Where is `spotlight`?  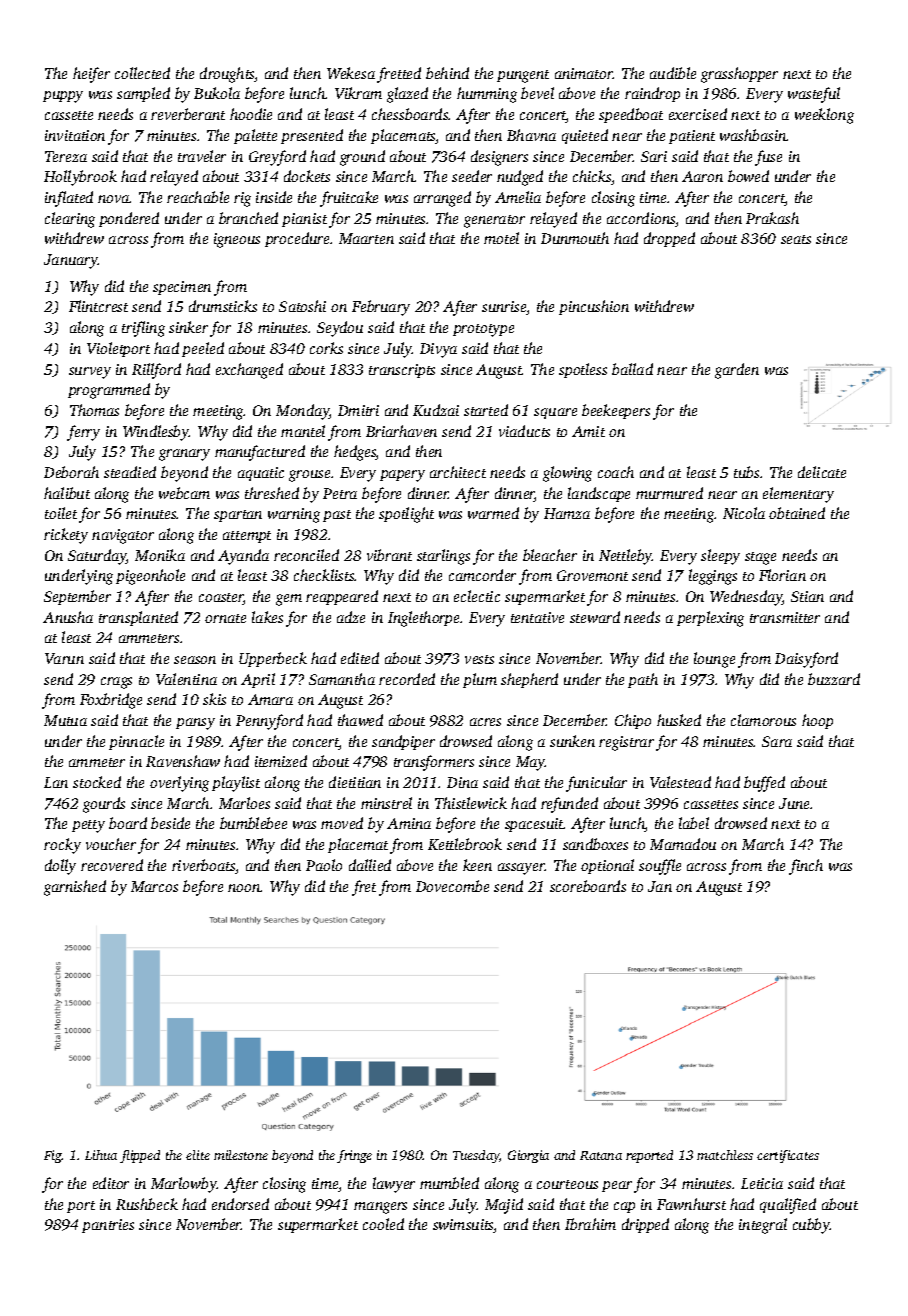
spotlight is located at coordinates (406, 515).
